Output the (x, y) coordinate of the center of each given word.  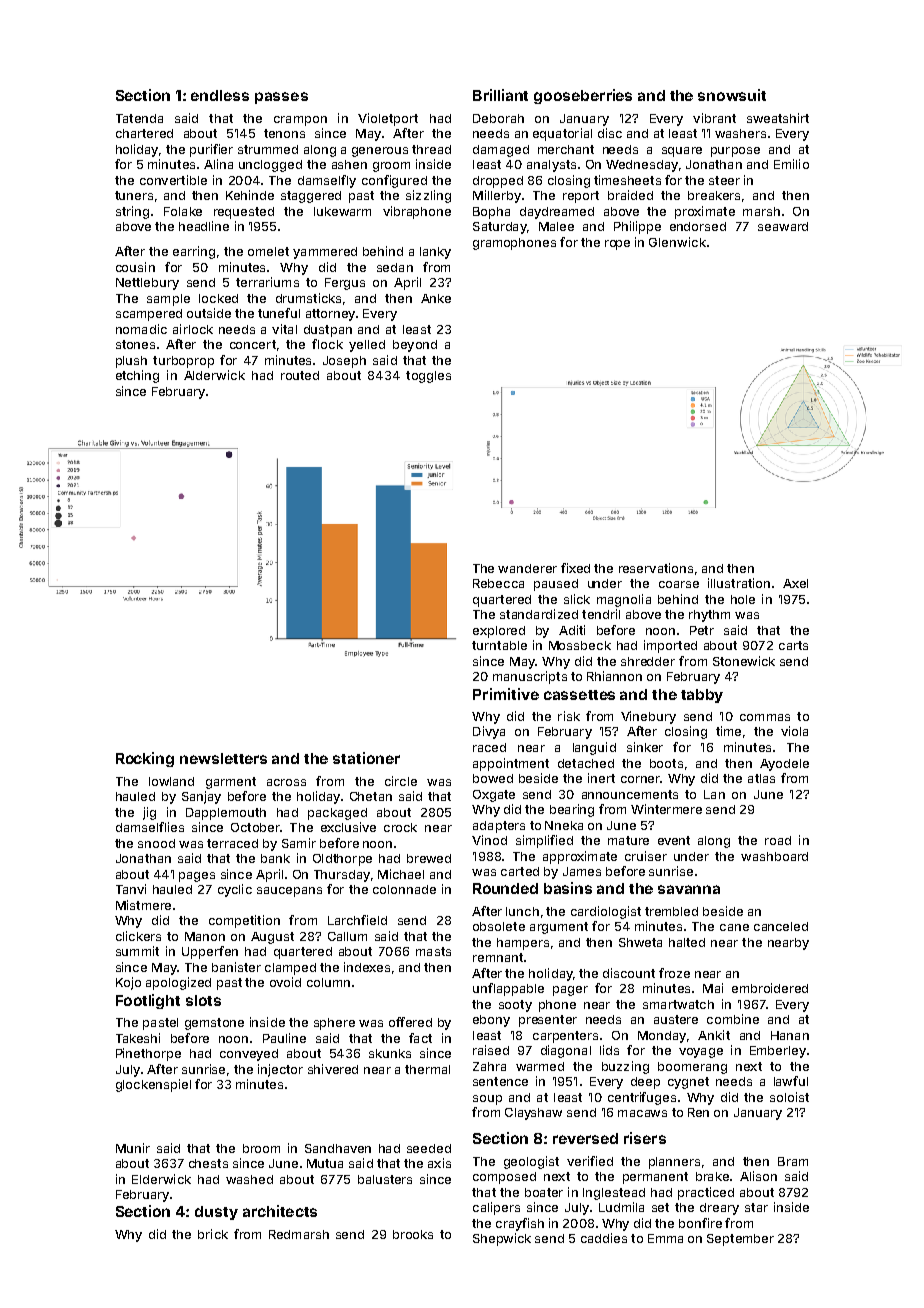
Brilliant (500, 95)
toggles (428, 377)
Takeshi (138, 1038)
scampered (149, 315)
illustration (739, 583)
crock (400, 827)
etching (137, 376)
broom (261, 1148)
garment (231, 783)
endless (220, 95)
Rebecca (498, 583)
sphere (334, 1024)
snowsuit (732, 95)
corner (640, 779)
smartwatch (678, 1004)
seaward (783, 226)
